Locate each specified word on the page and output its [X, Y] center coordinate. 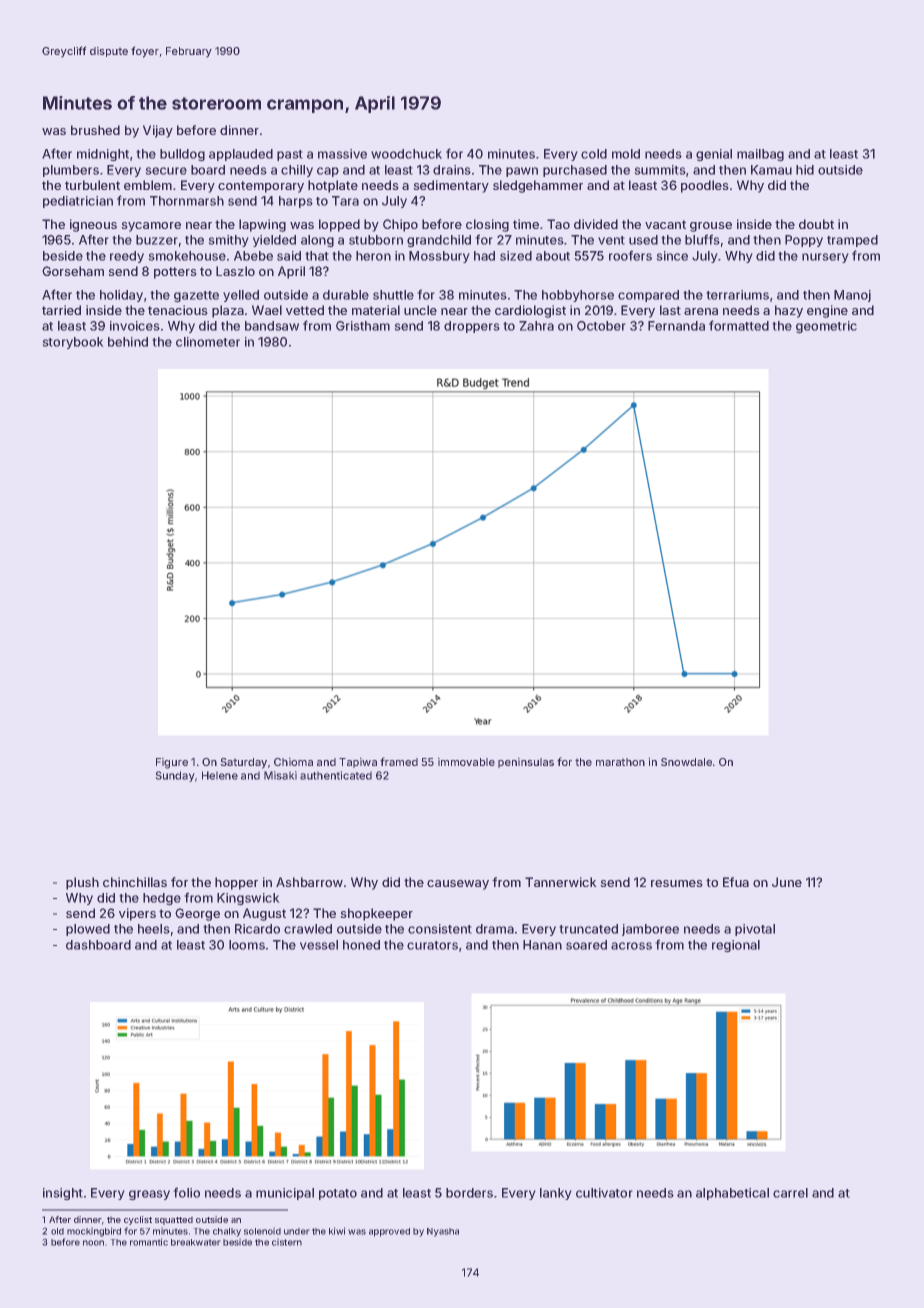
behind [128, 342]
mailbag [760, 155]
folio [186, 1192]
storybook [73, 343]
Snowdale [686, 762]
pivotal [755, 930]
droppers [472, 327]
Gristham [363, 326]
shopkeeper [376, 914]
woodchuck [406, 154]
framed [399, 761]
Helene [220, 775]
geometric [826, 327]
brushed [95, 130]
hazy [789, 311]
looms [247, 945]
